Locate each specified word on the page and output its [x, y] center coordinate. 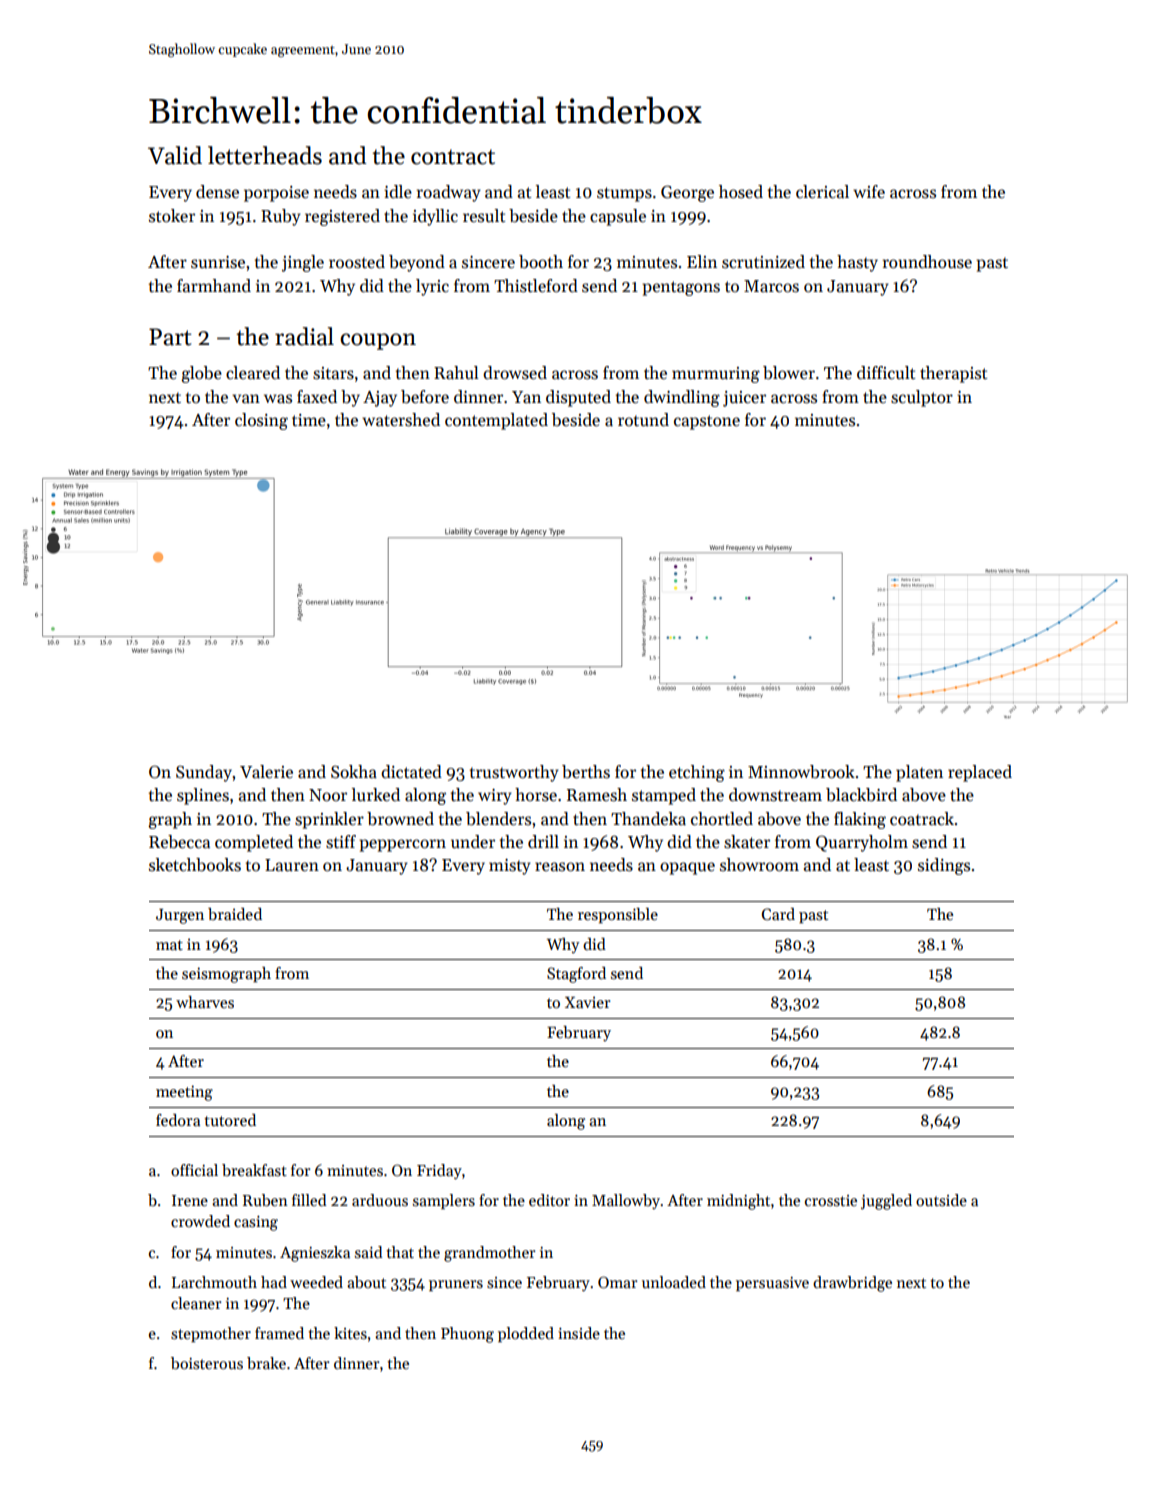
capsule [618, 217]
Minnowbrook [801, 772]
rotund [643, 420]
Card [778, 914]
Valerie [266, 772]
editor [549, 1200]
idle [398, 192]
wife [869, 192]
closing [261, 421]
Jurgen [180, 916]
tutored [230, 1120]
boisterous [207, 1363]
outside [941, 1200]
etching [697, 773]
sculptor [922, 398]
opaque [687, 868]
